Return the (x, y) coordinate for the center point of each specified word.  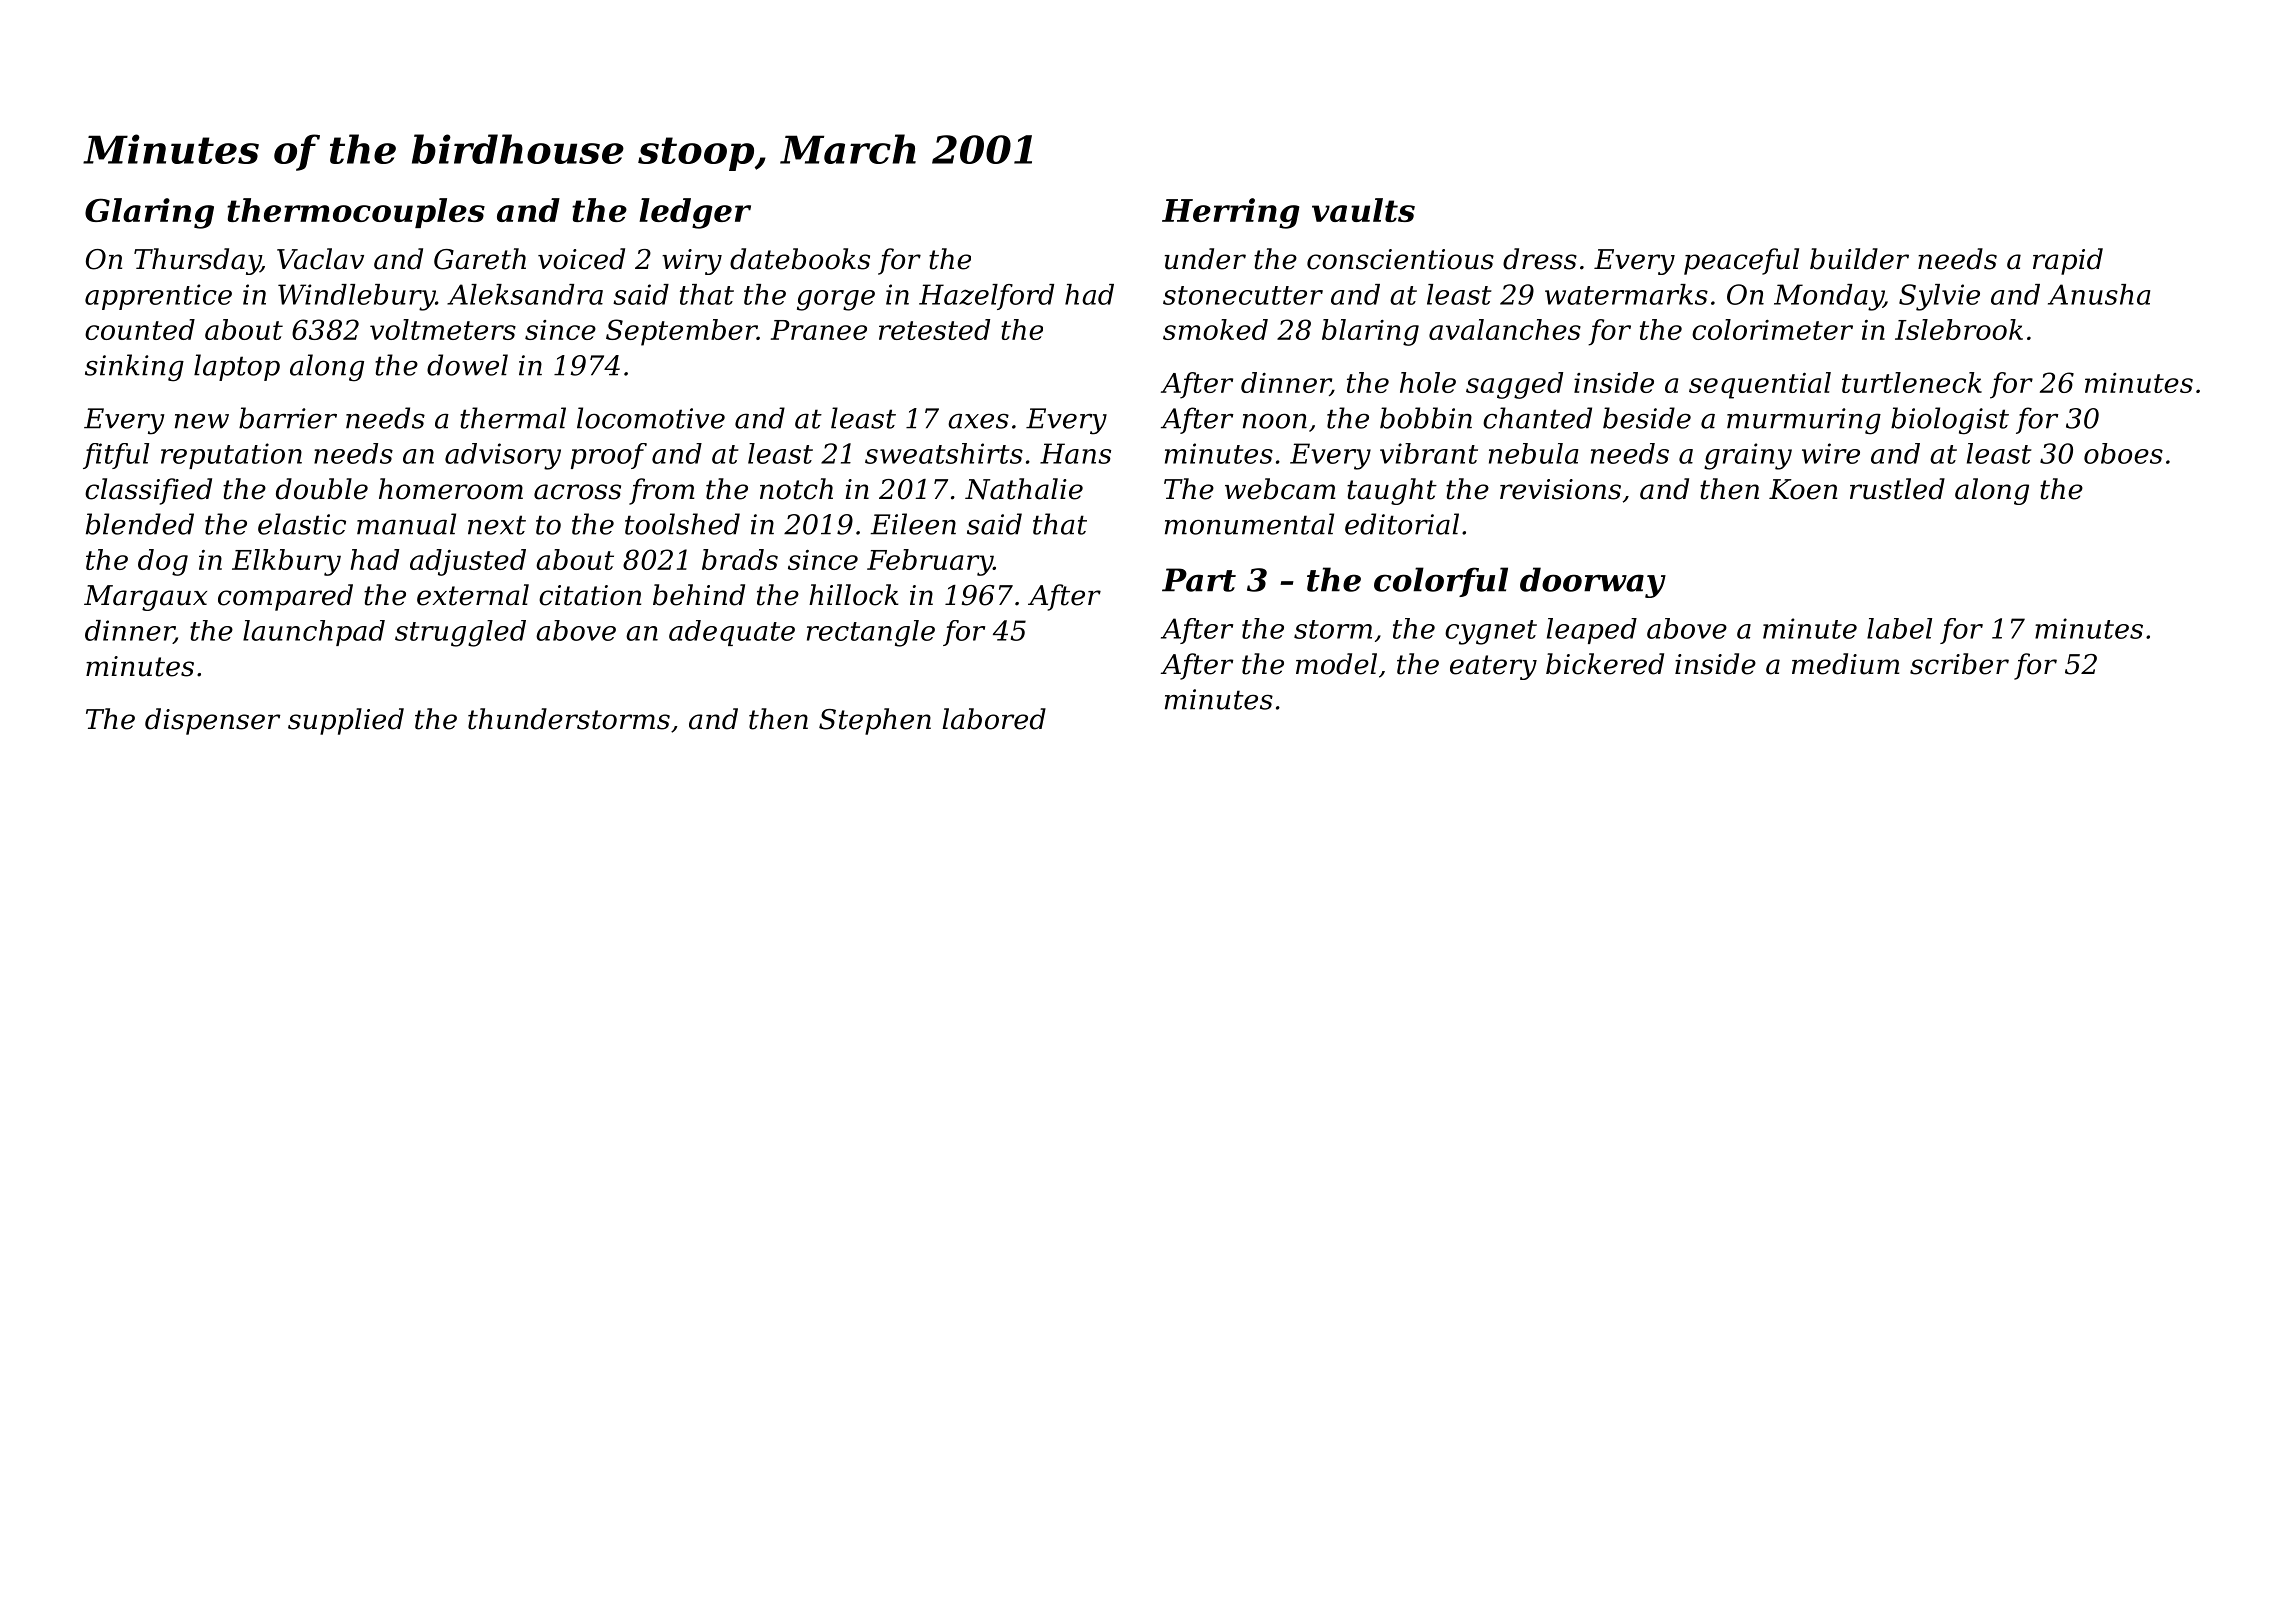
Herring (1231, 213)
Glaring (149, 213)
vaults (1363, 210)
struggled (460, 633)
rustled (1897, 489)
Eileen (913, 524)
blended (140, 524)
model (1336, 664)
